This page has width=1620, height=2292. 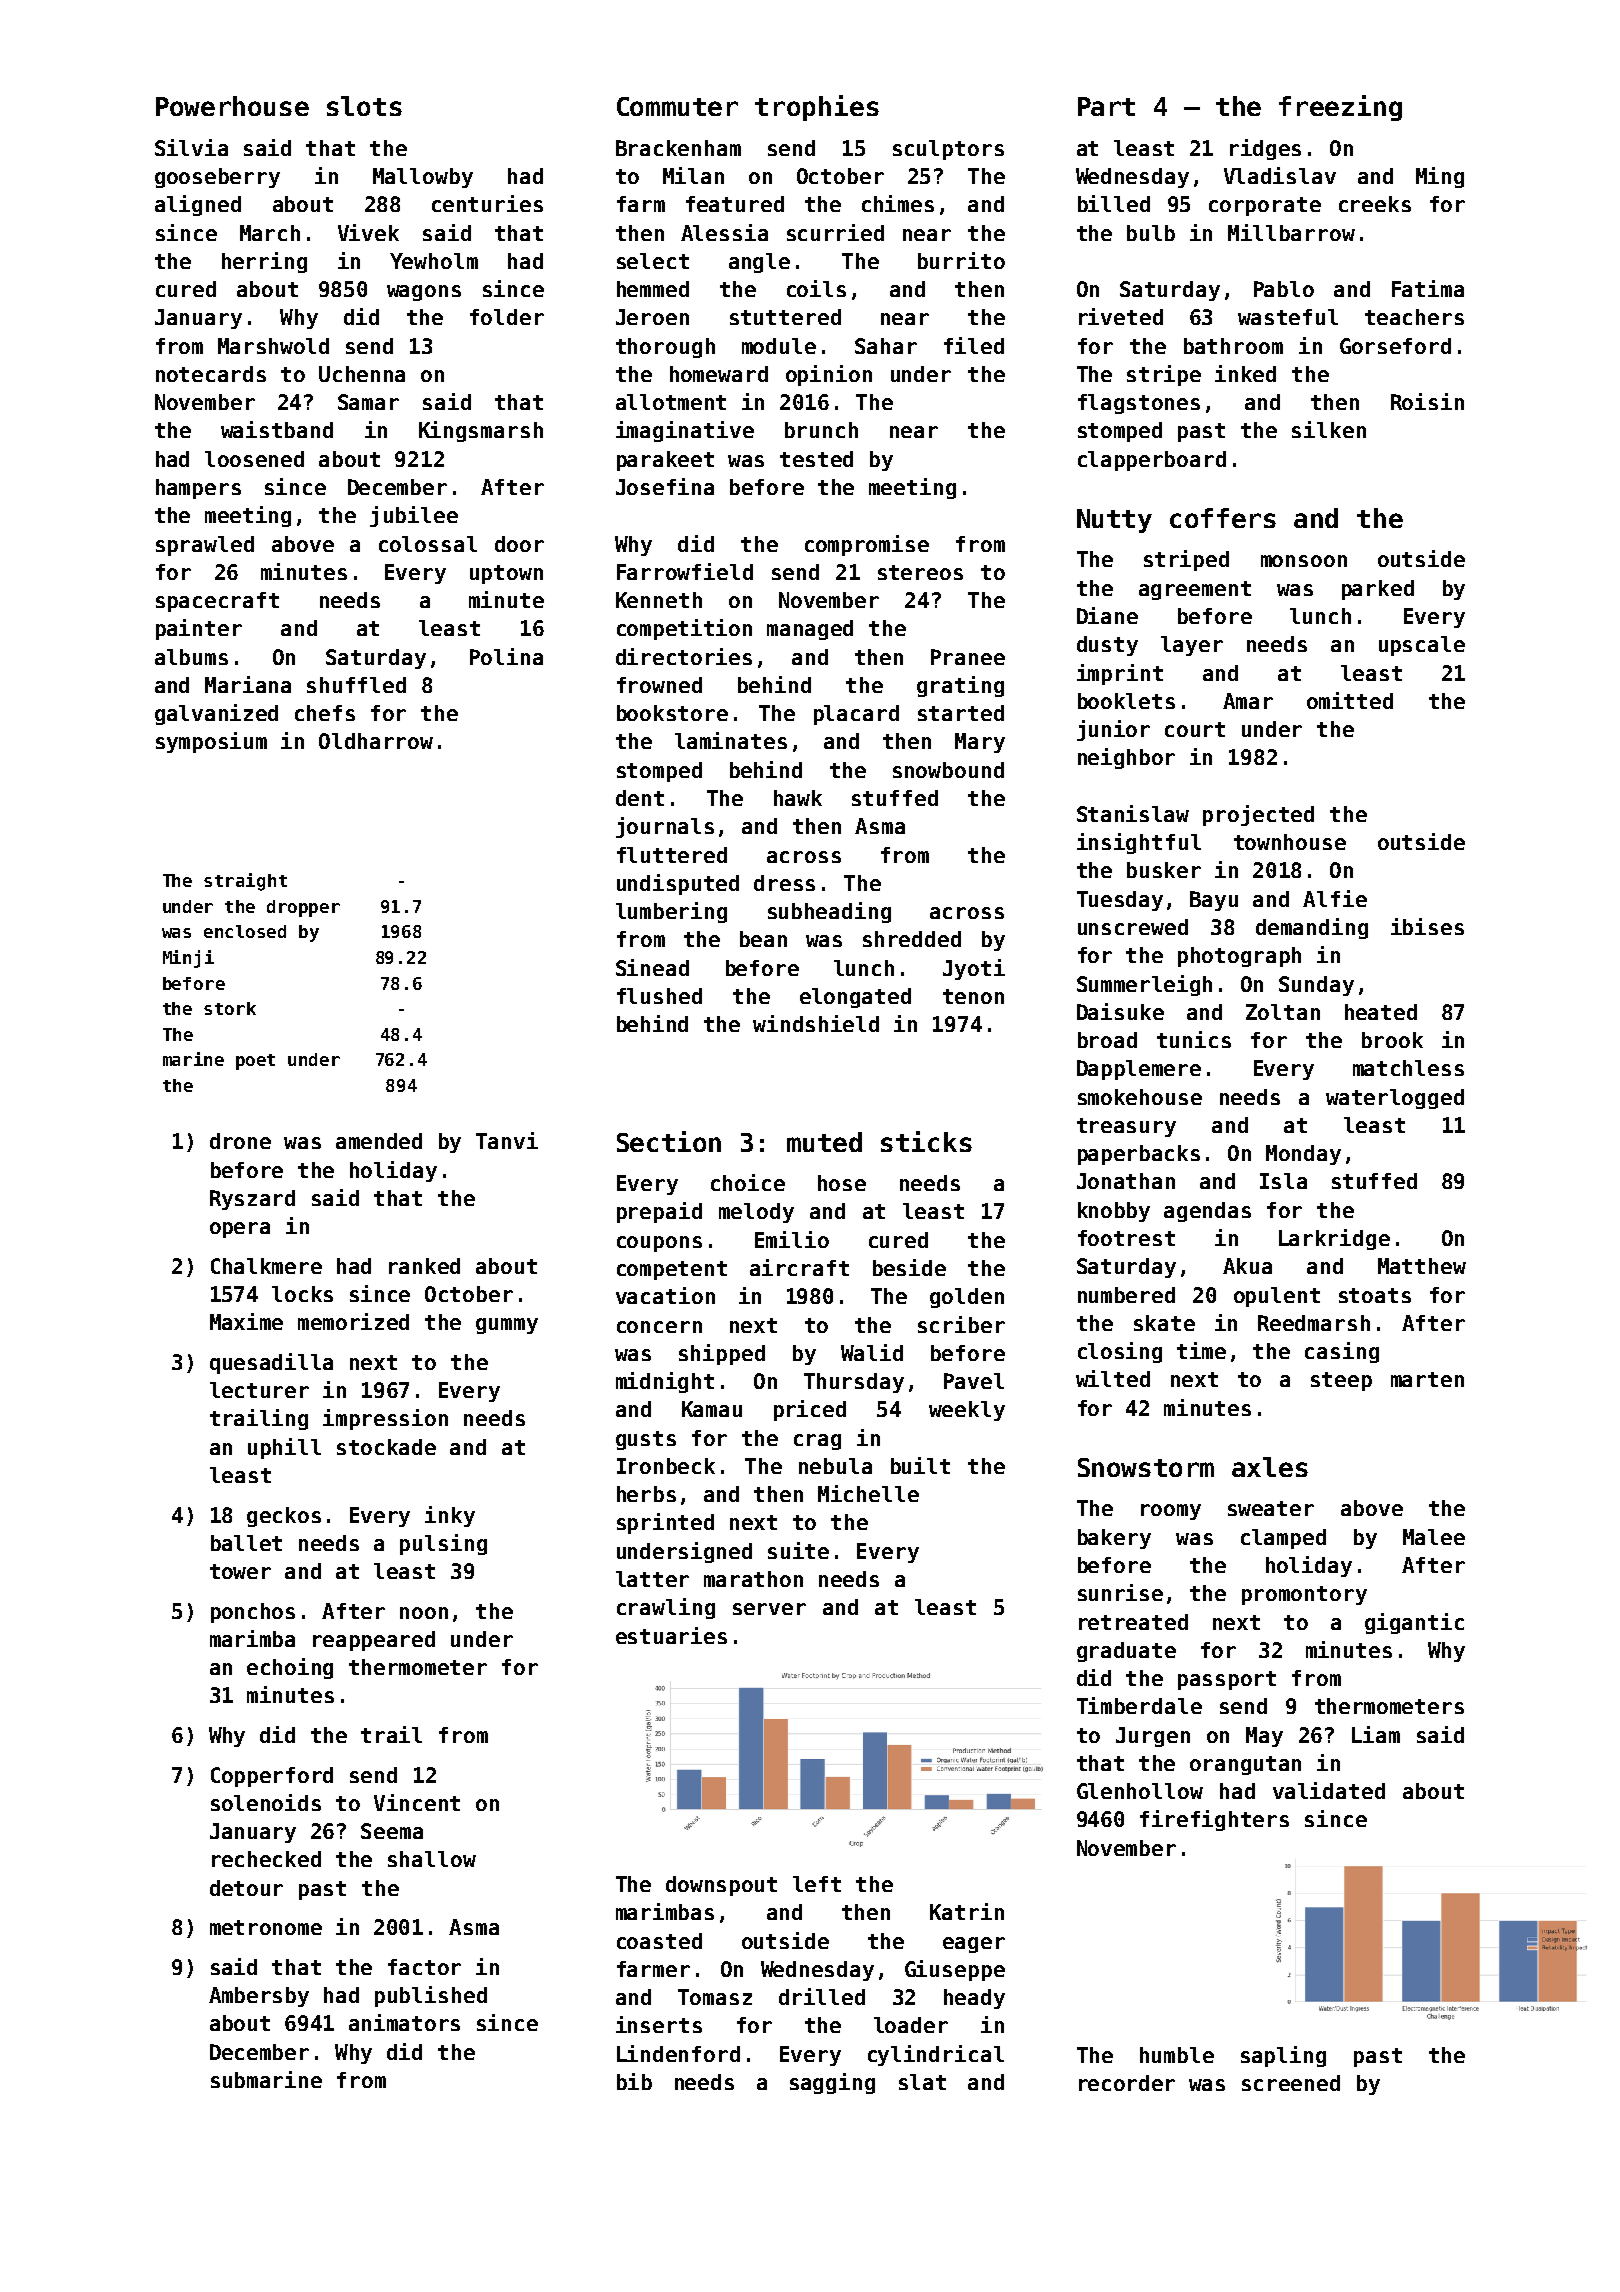 What do you see at coordinates (948, 150) in the page?
I see `sculptors` at bounding box center [948, 150].
